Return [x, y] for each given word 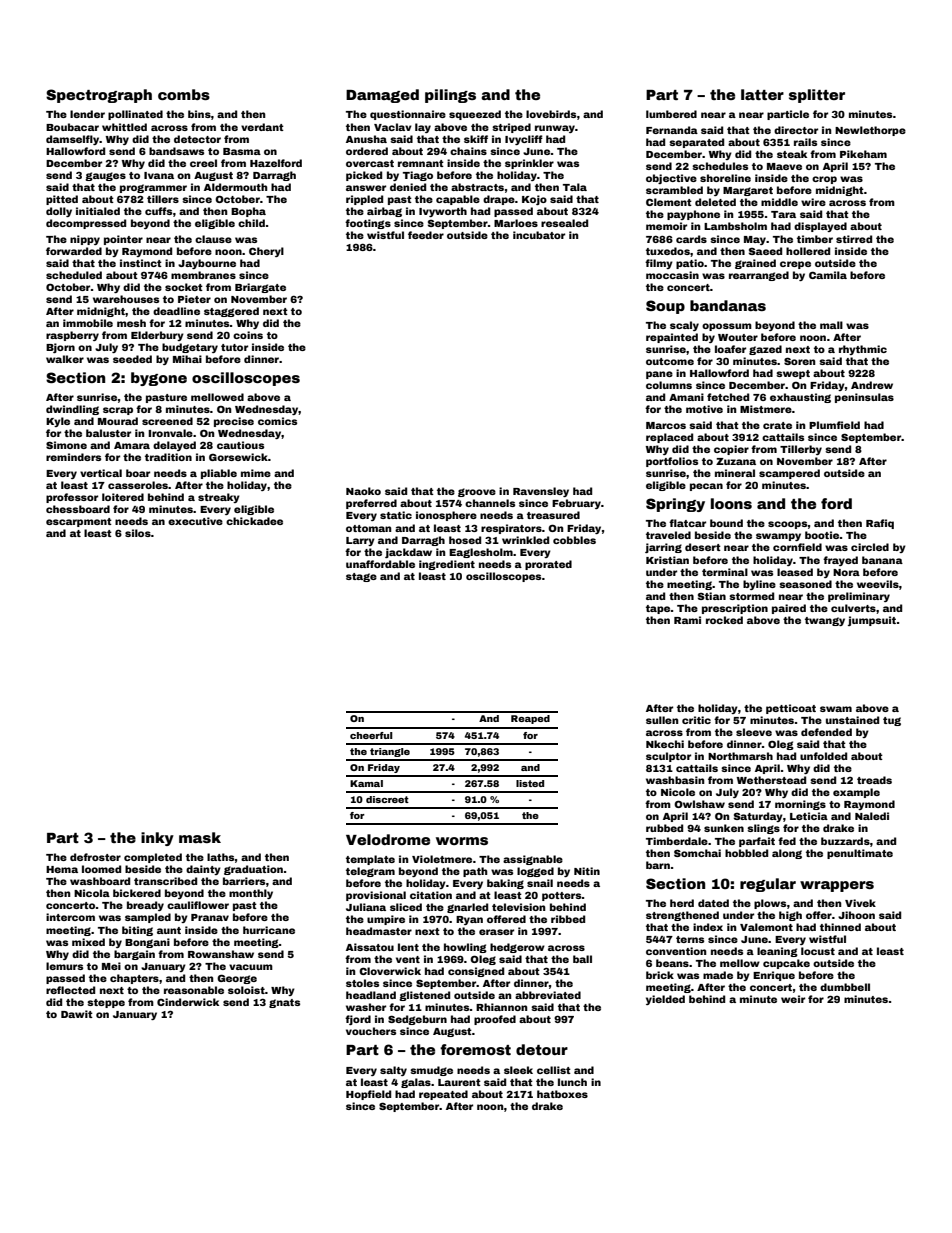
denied [408, 187]
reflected [70, 990]
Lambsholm [735, 226]
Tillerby [801, 450]
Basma [242, 151]
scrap [118, 411]
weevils [878, 584]
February [576, 504]
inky [157, 839]
